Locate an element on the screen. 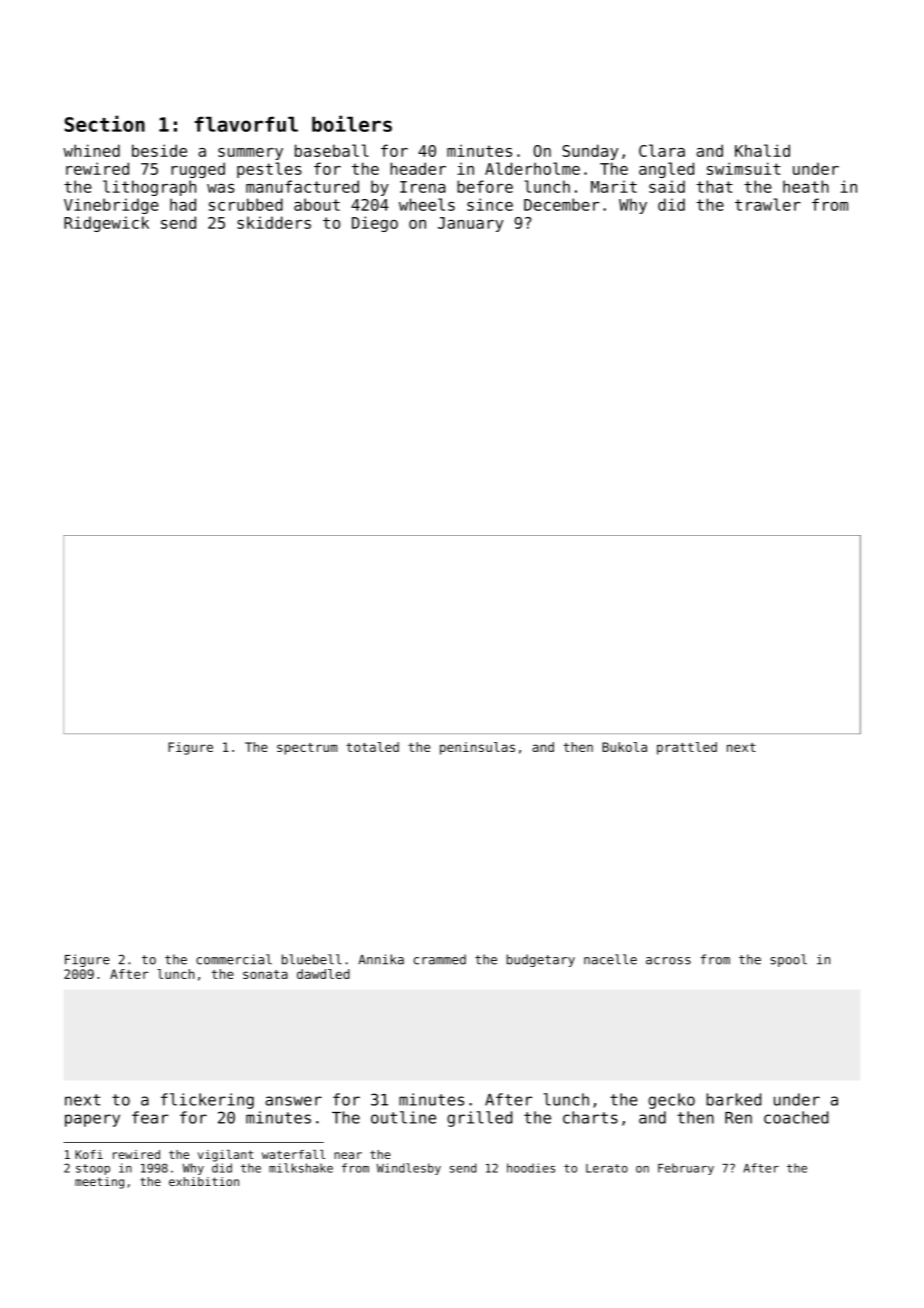 The image size is (924, 1308). Vinebridge is located at coordinates (111, 206).
